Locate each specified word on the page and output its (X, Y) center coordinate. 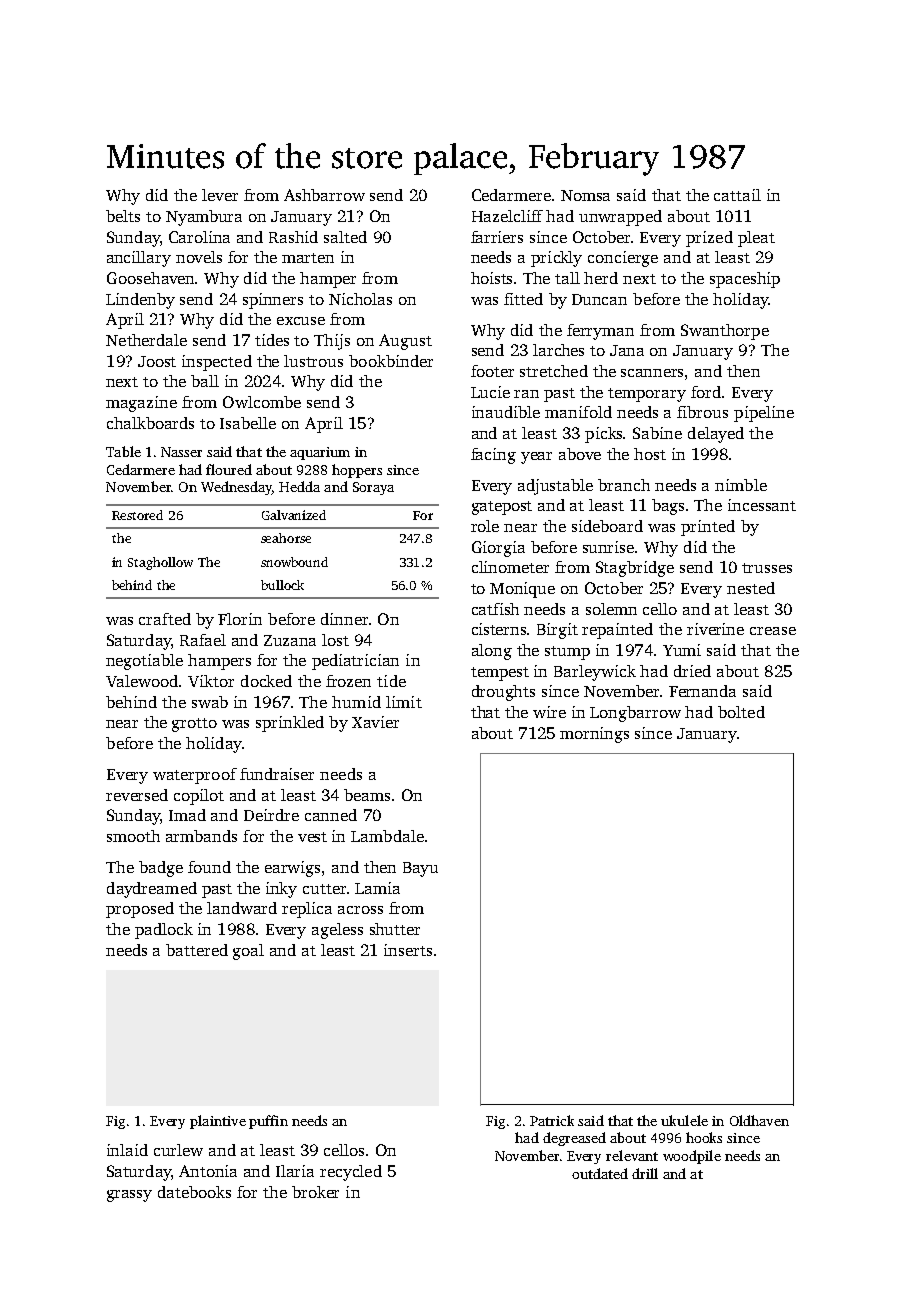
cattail (737, 195)
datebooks (194, 1192)
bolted (741, 712)
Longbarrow (635, 714)
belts (123, 216)
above (580, 454)
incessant (762, 505)
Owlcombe (262, 402)
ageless (337, 931)
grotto (194, 725)
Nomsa (585, 195)
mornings (594, 735)
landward (242, 908)
